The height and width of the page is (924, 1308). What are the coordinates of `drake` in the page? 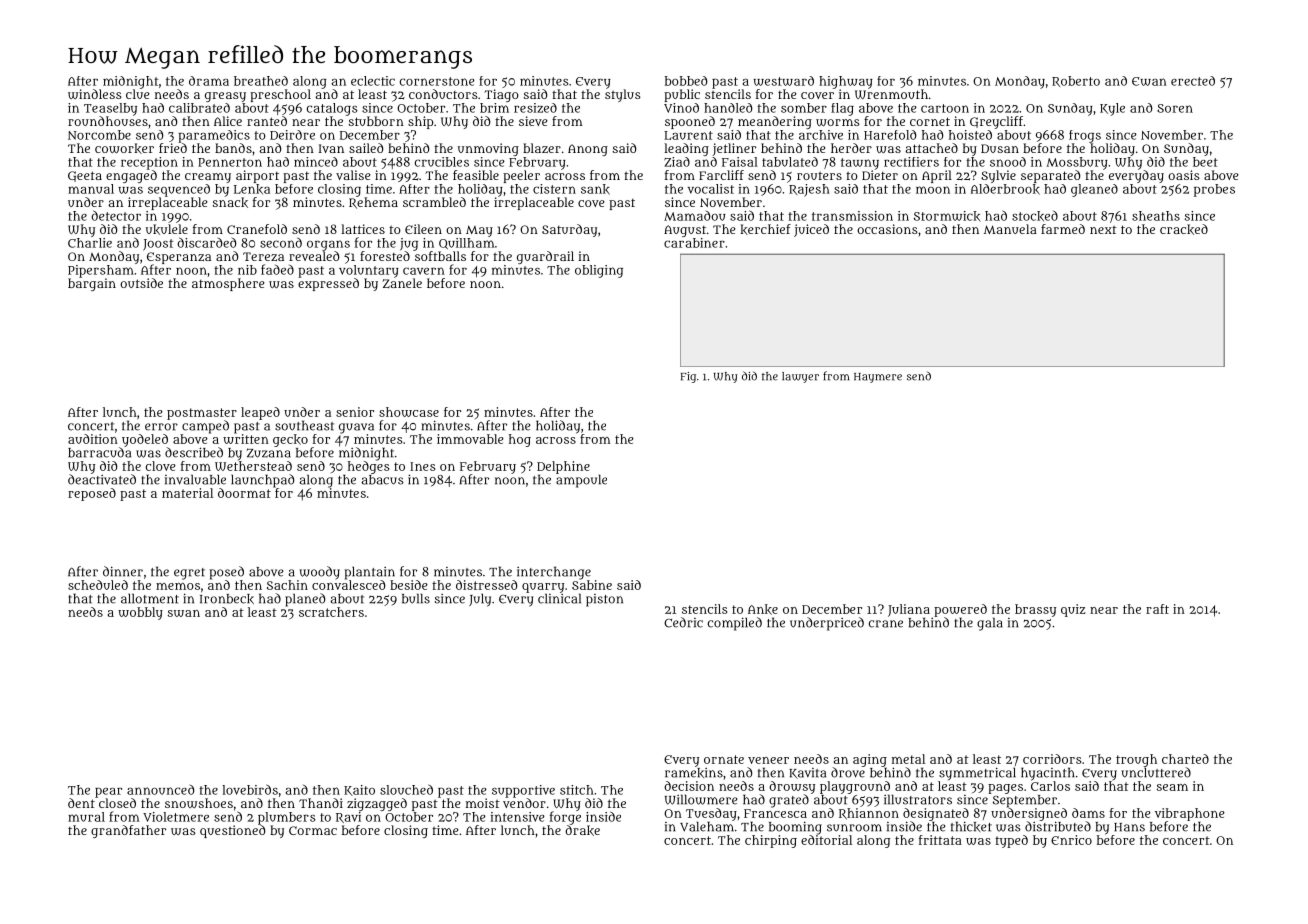 It's located at (582, 830).
